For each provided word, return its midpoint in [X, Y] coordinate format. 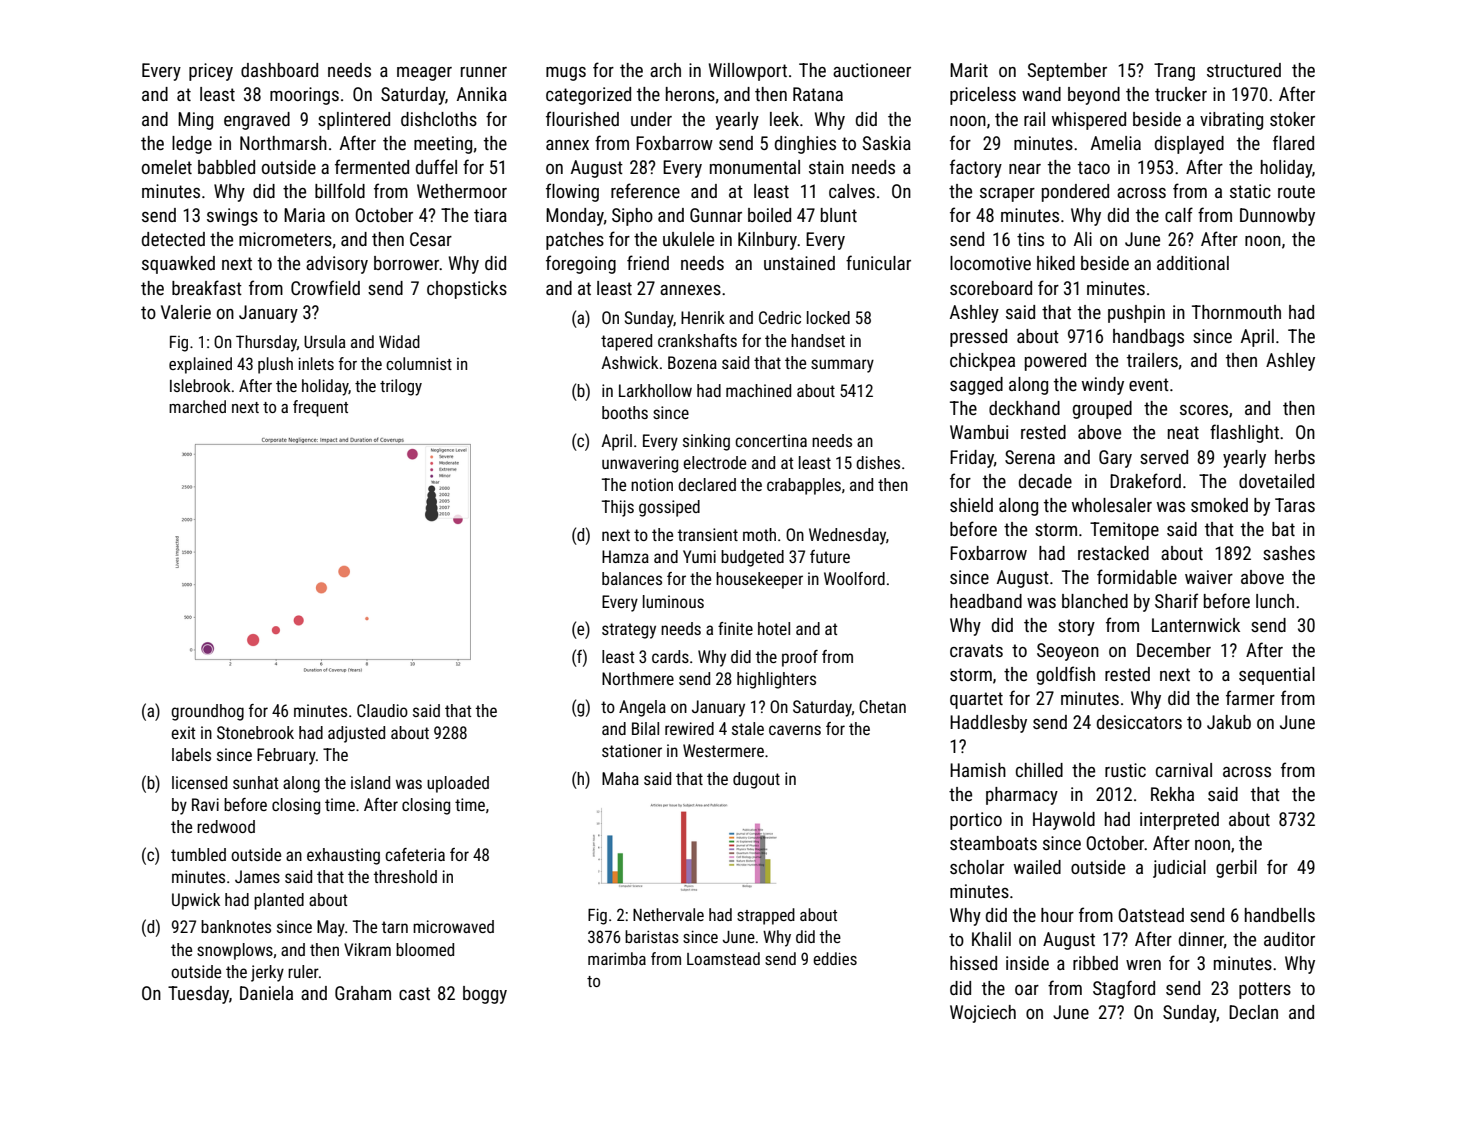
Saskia [887, 143]
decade [1045, 481]
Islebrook [200, 385]
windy [1103, 386]
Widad [399, 341]
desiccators [1139, 722]
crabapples [804, 486]
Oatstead [1151, 915]
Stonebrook [255, 732]
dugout [756, 780]
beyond [1094, 96]
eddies [835, 958]
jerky [267, 973]
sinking [706, 442]
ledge [192, 145]
